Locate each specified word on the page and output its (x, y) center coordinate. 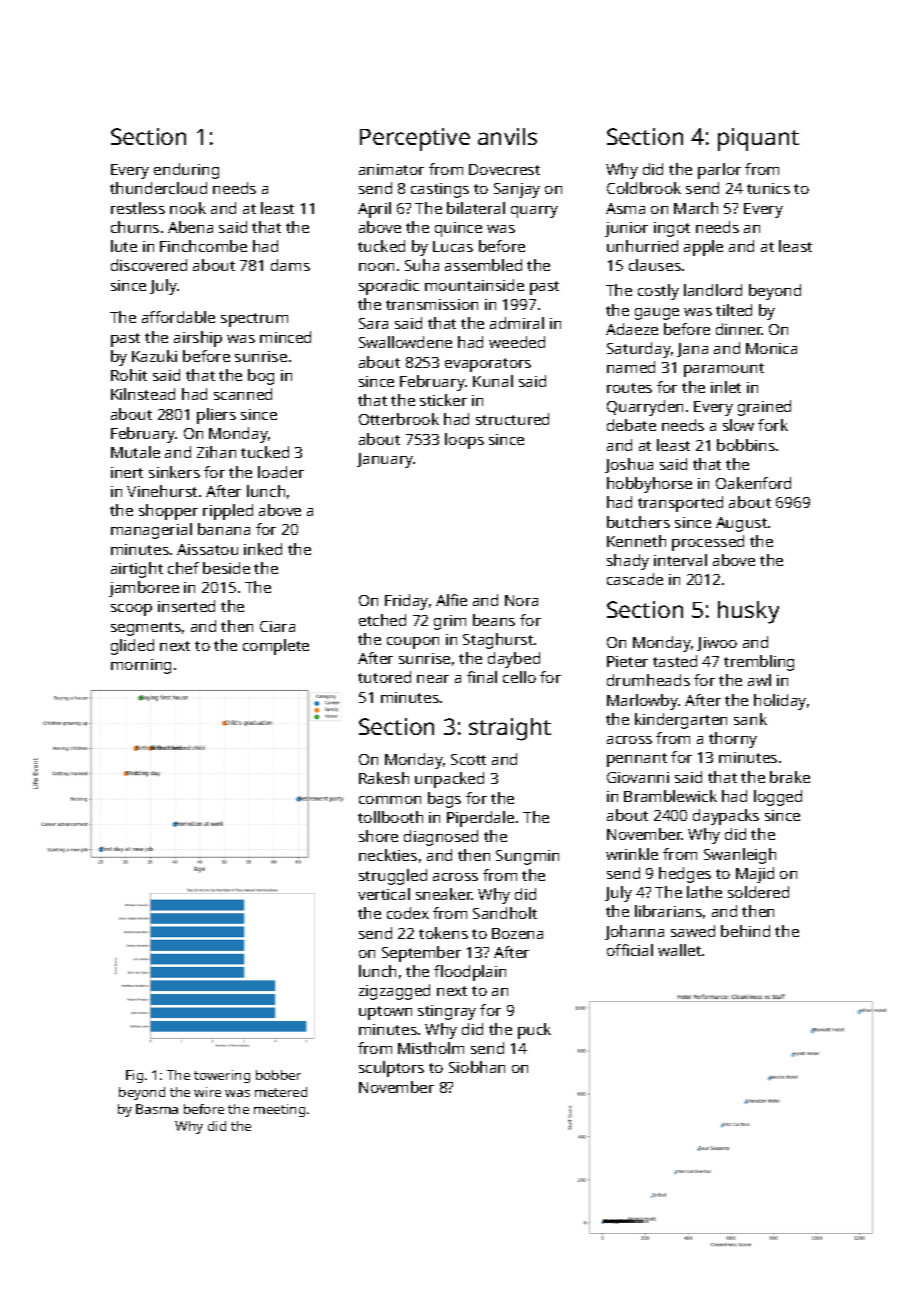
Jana (692, 350)
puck (534, 1031)
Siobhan (477, 1067)
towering (222, 1076)
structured (512, 419)
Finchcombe (203, 246)
